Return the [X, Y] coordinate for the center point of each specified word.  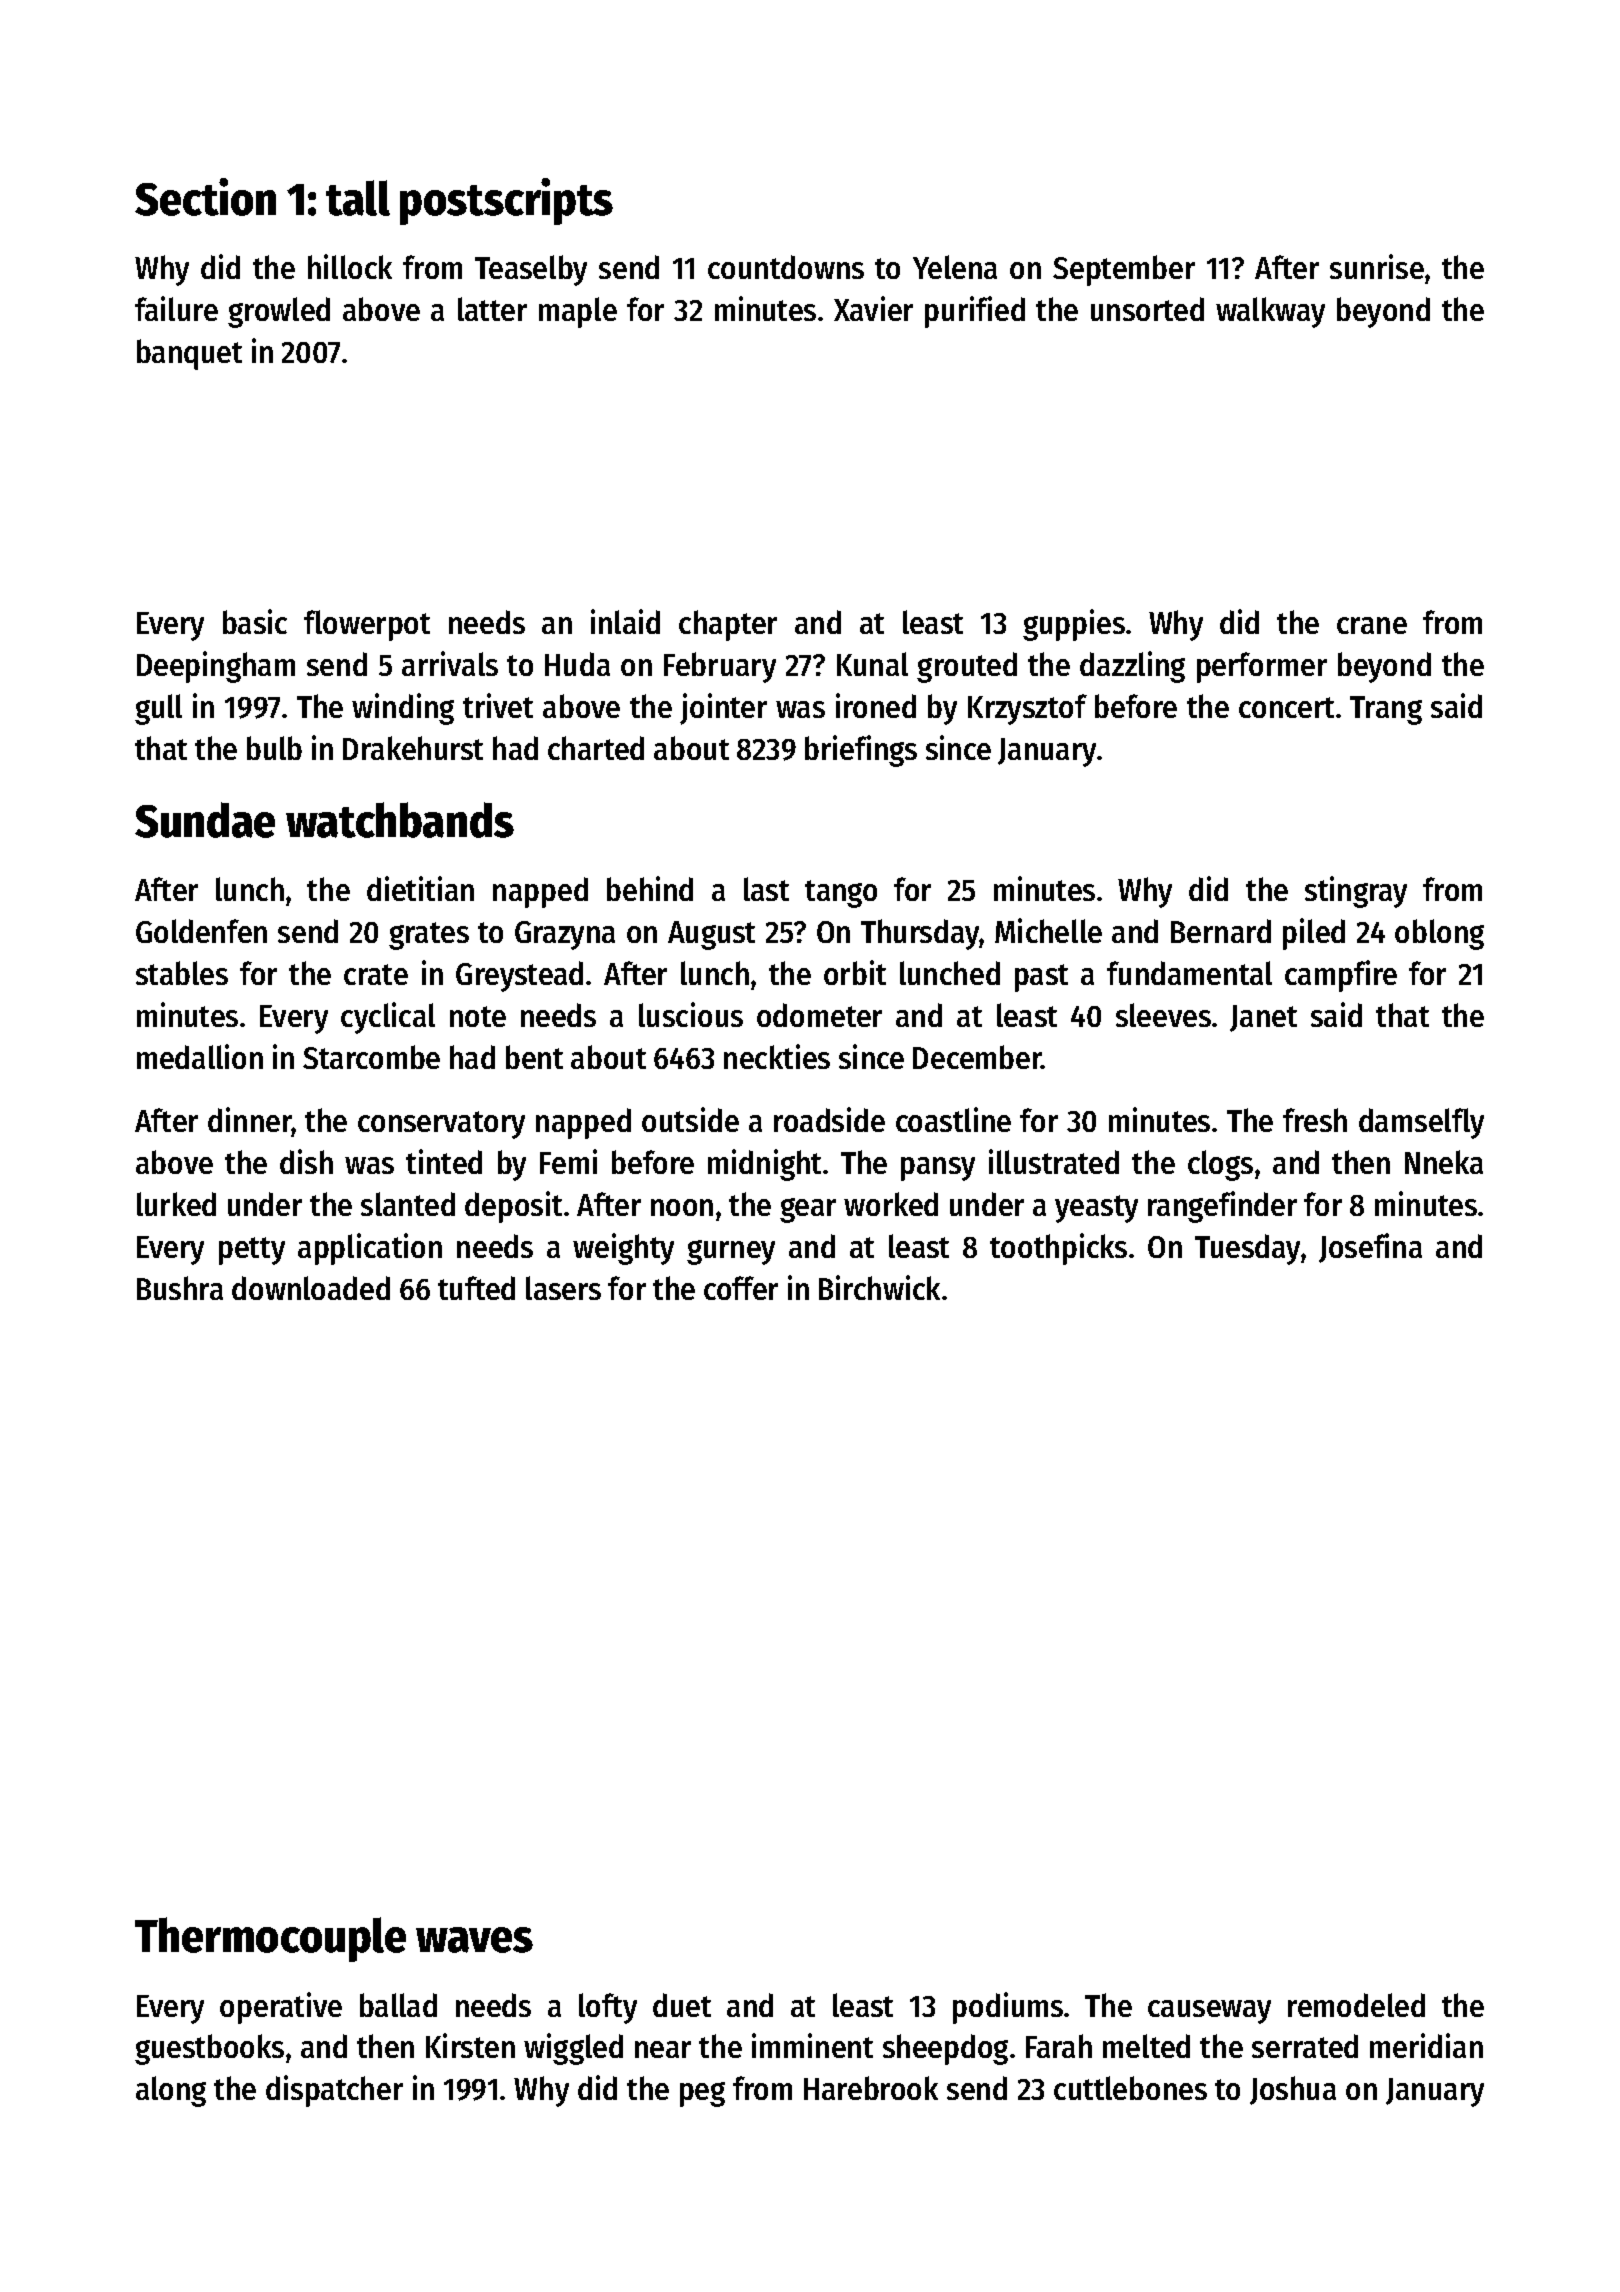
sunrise [1377, 266]
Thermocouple [270, 1939]
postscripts [506, 201]
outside [690, 1119]
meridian [1426, 2045]
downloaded [311, 1288]
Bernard [1221, 931]
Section [205, 197]
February [720, 667]
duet [682, 2005]
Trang [1386, 710]
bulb [274, 748]
